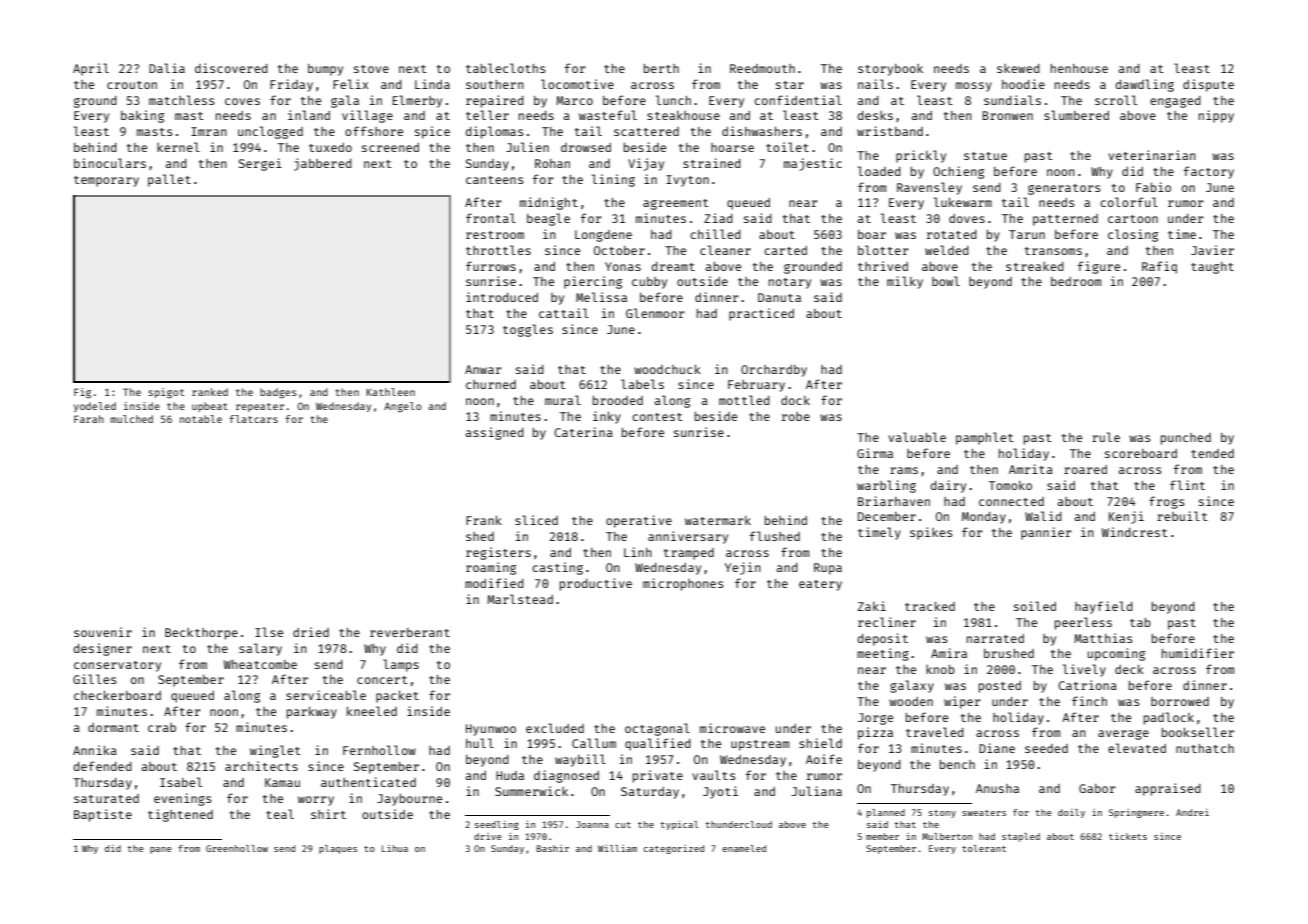 The image size is (1308, 924). I want to click on April, so click(91, 69).
